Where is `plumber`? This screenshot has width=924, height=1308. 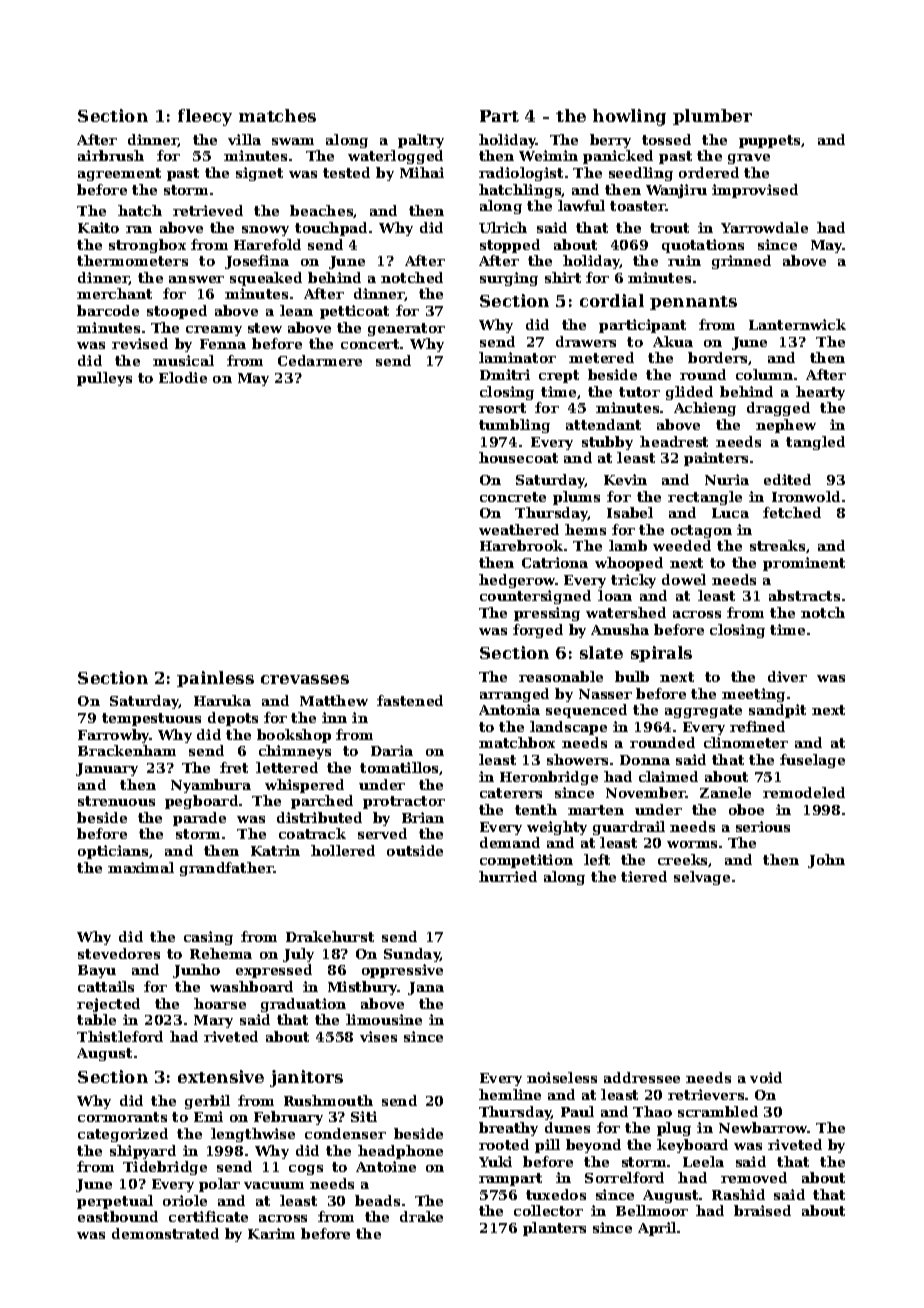 plumber is located at coordinates (712, 117).
